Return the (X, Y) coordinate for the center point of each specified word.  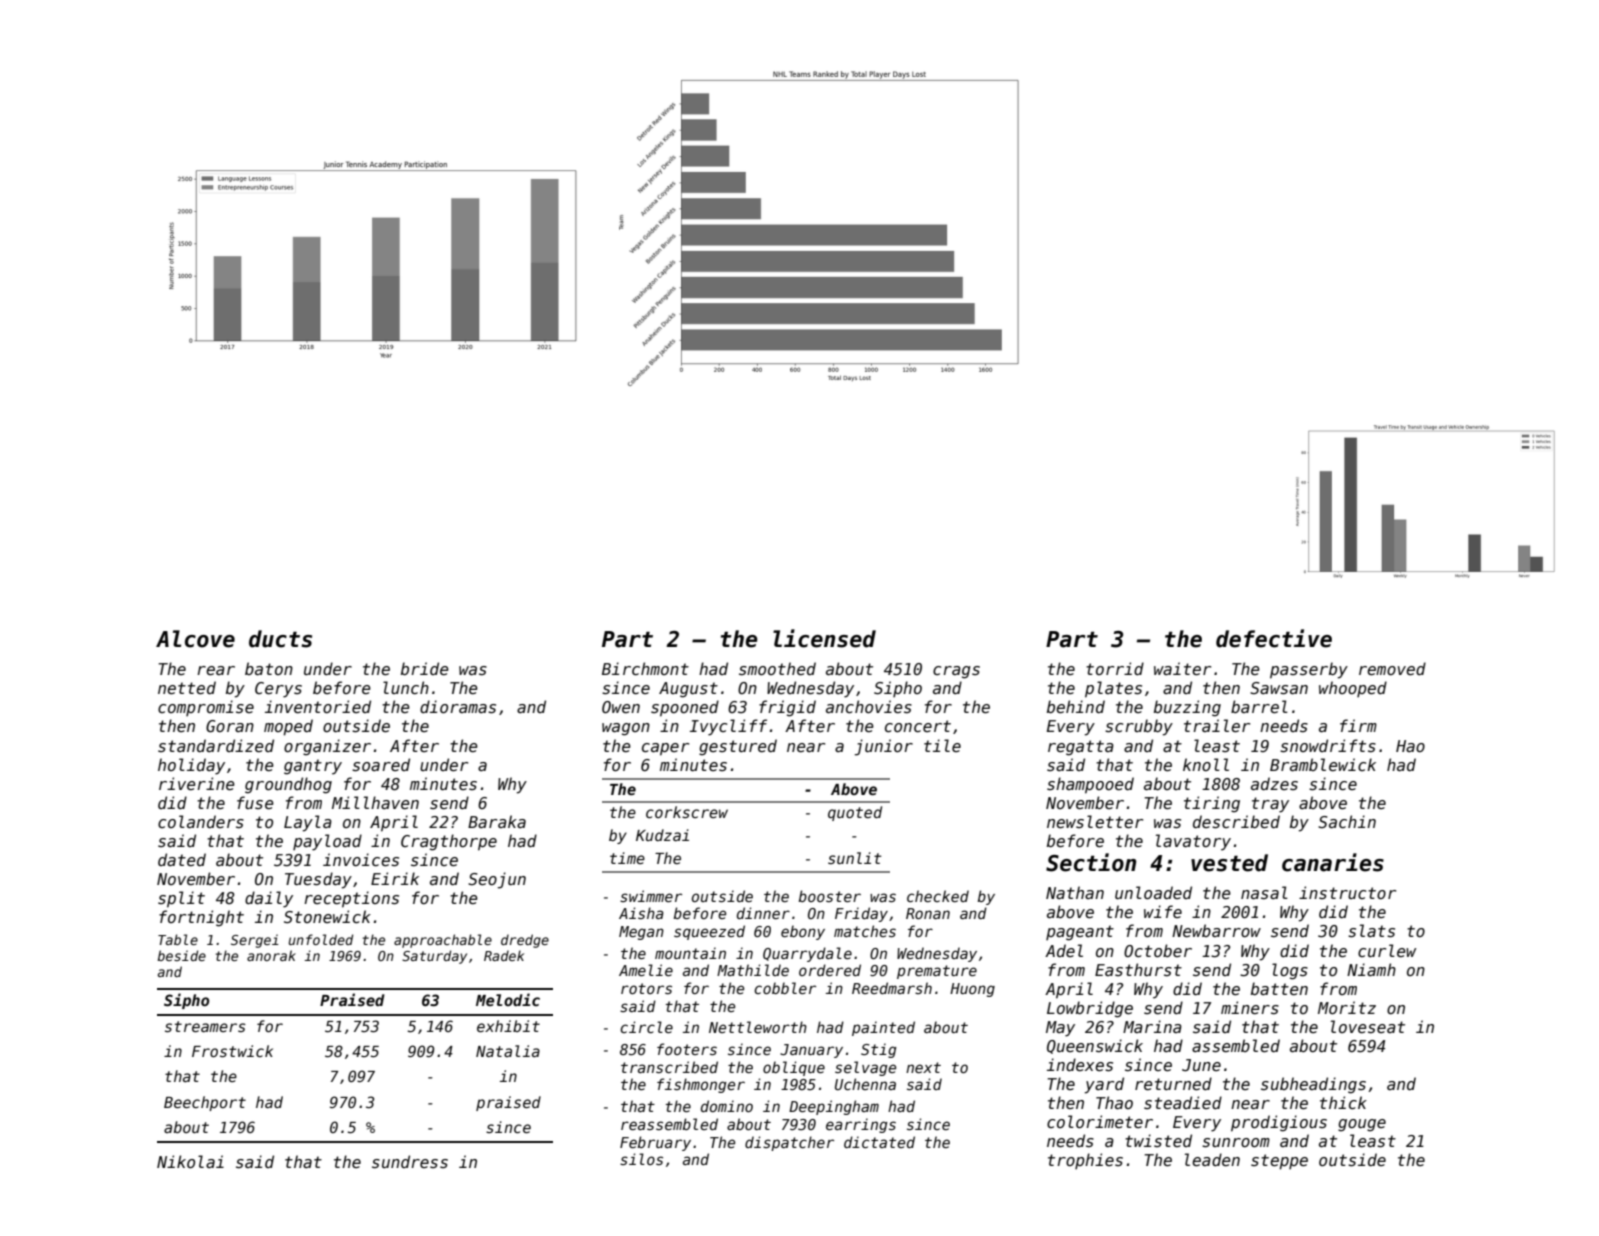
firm (1358, 725)
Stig (879, 1050)
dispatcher (789, 1143)
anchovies (869, 706)
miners (1250, 1007)
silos (641, 1159)
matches (865, 931)
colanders (201, 821)
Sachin (1347, 821)
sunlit (854, 858)
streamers (205, 1026)
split (181, 899)
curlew (1387, 950)
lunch (406, 687)
